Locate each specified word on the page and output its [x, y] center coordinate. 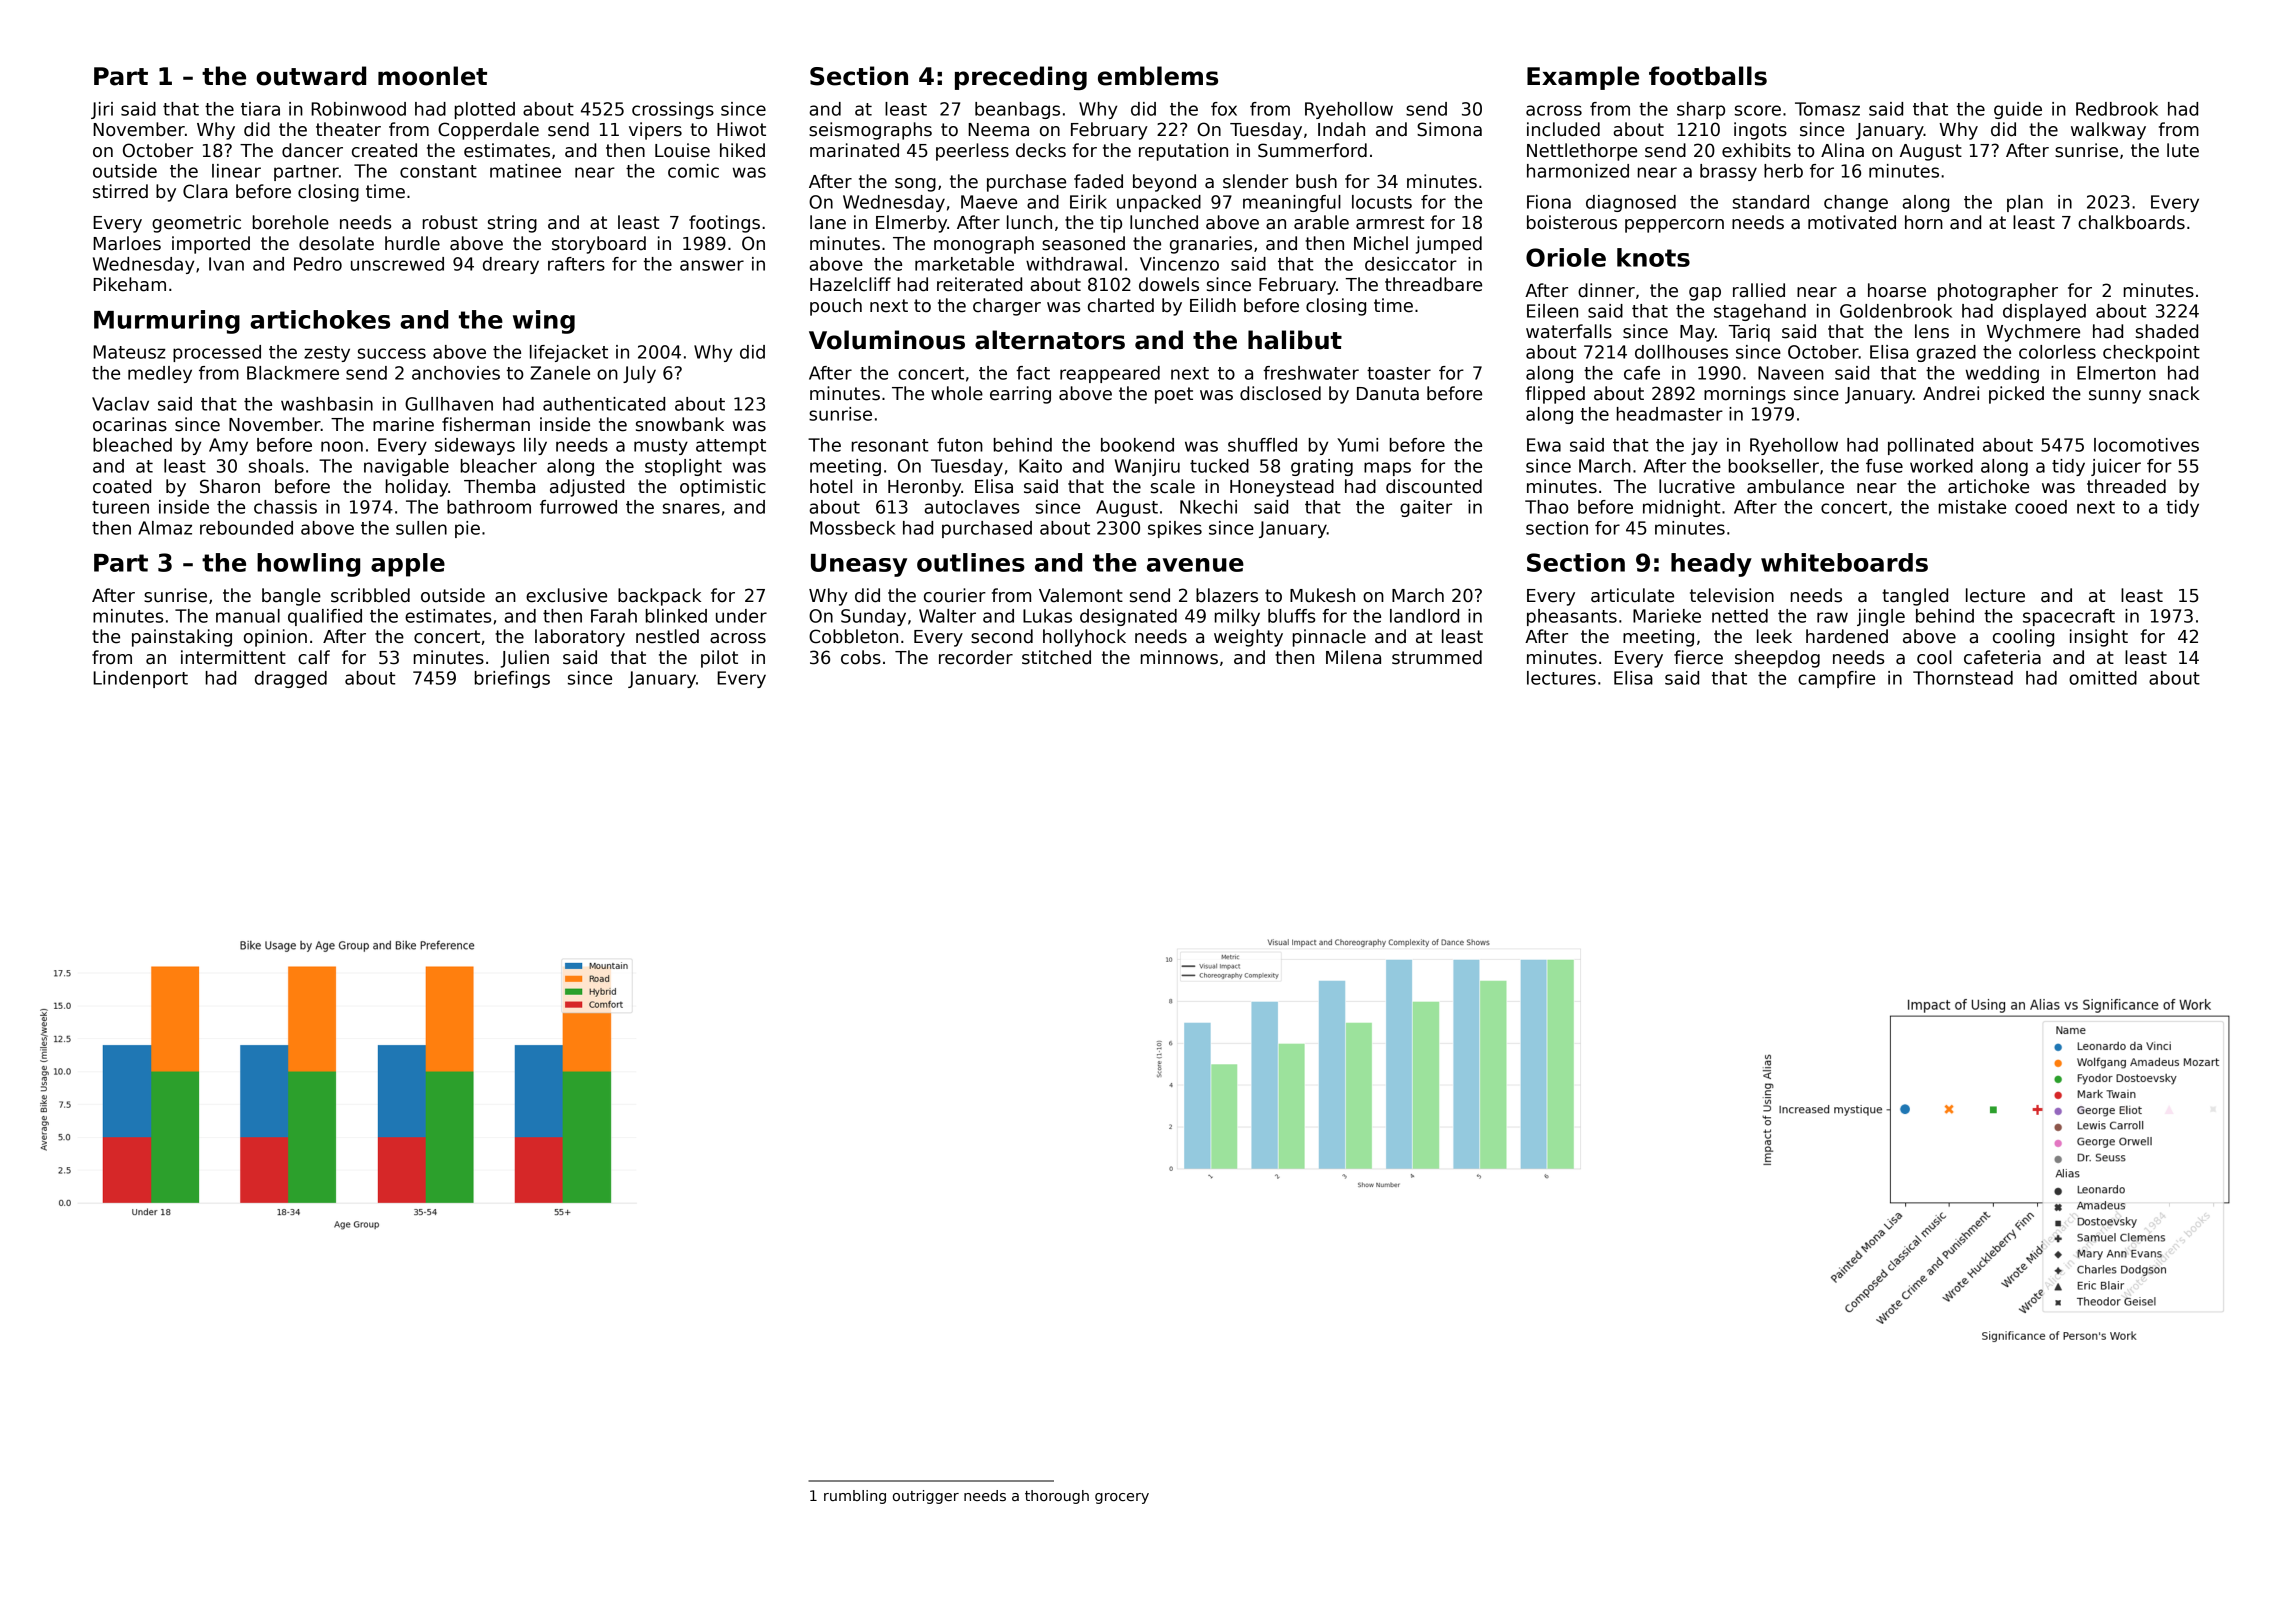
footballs [1708, 76]
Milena [1353, 657]
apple [408, 565]
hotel [831, 486]
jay [1704, 446]
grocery [1122, 1498]
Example [1583, 78]
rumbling [855, 1497]
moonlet [432, 76]
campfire [1836, 679]
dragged [291, 679]
